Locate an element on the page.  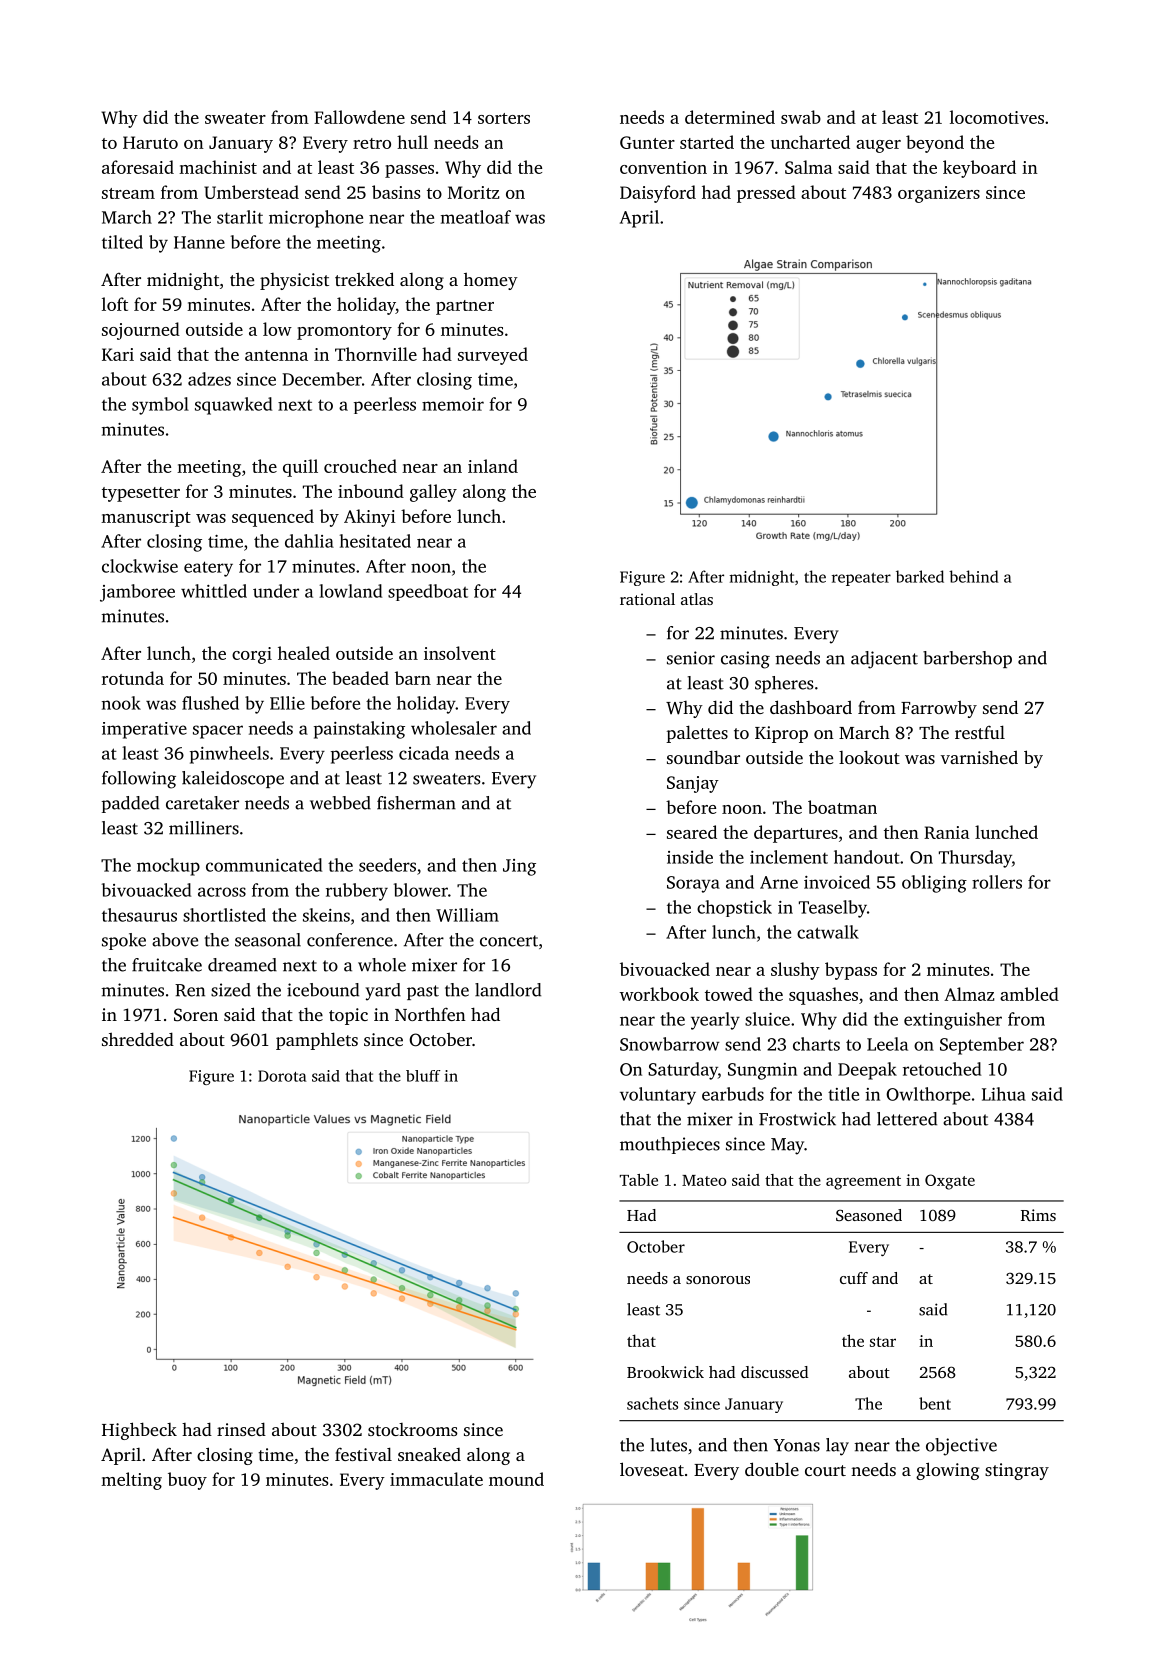
seared is located at coordinates (692, 832).
